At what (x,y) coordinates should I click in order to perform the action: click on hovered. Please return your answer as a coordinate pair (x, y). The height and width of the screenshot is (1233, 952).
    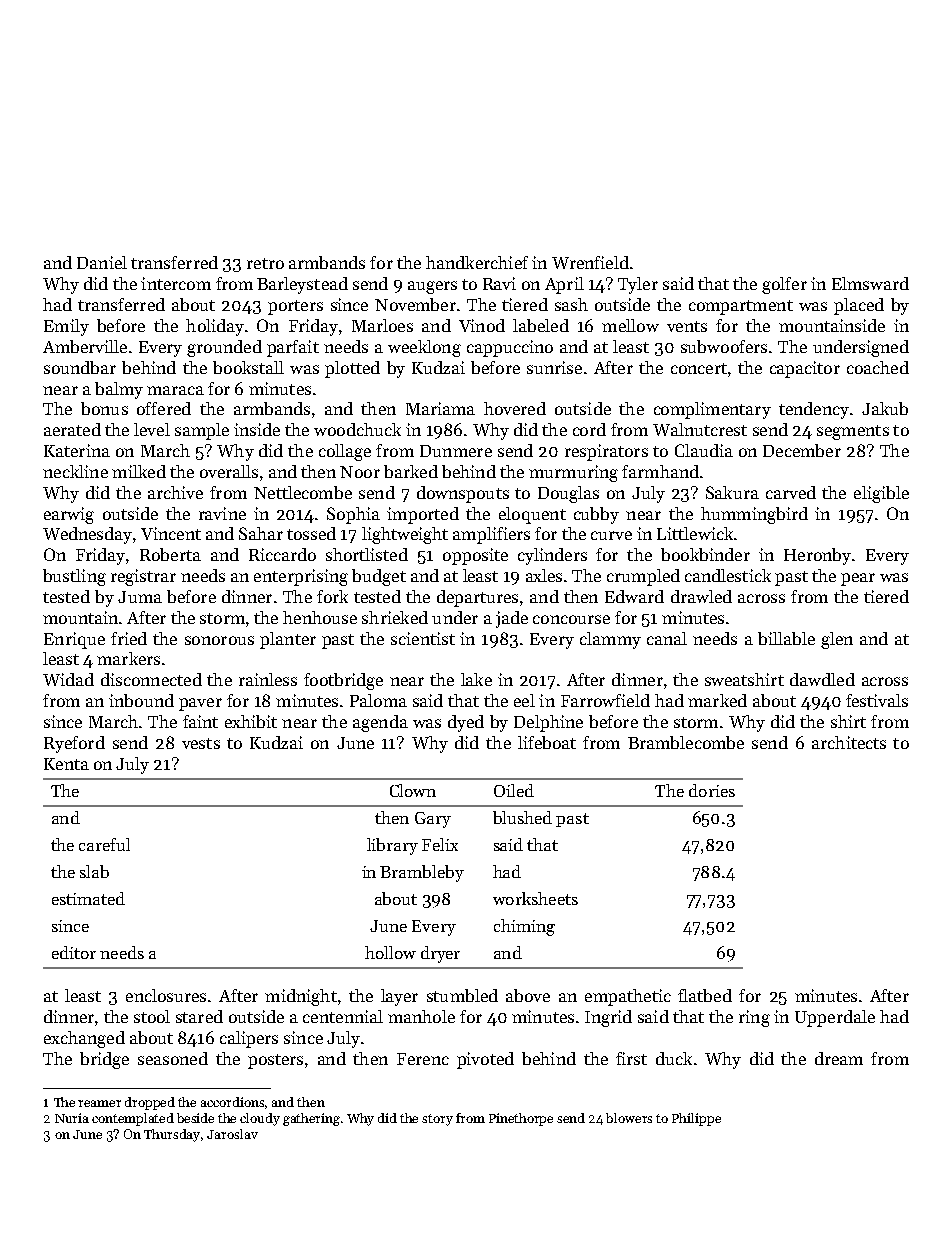
    Looking at the image, I should click on (515, 408).
